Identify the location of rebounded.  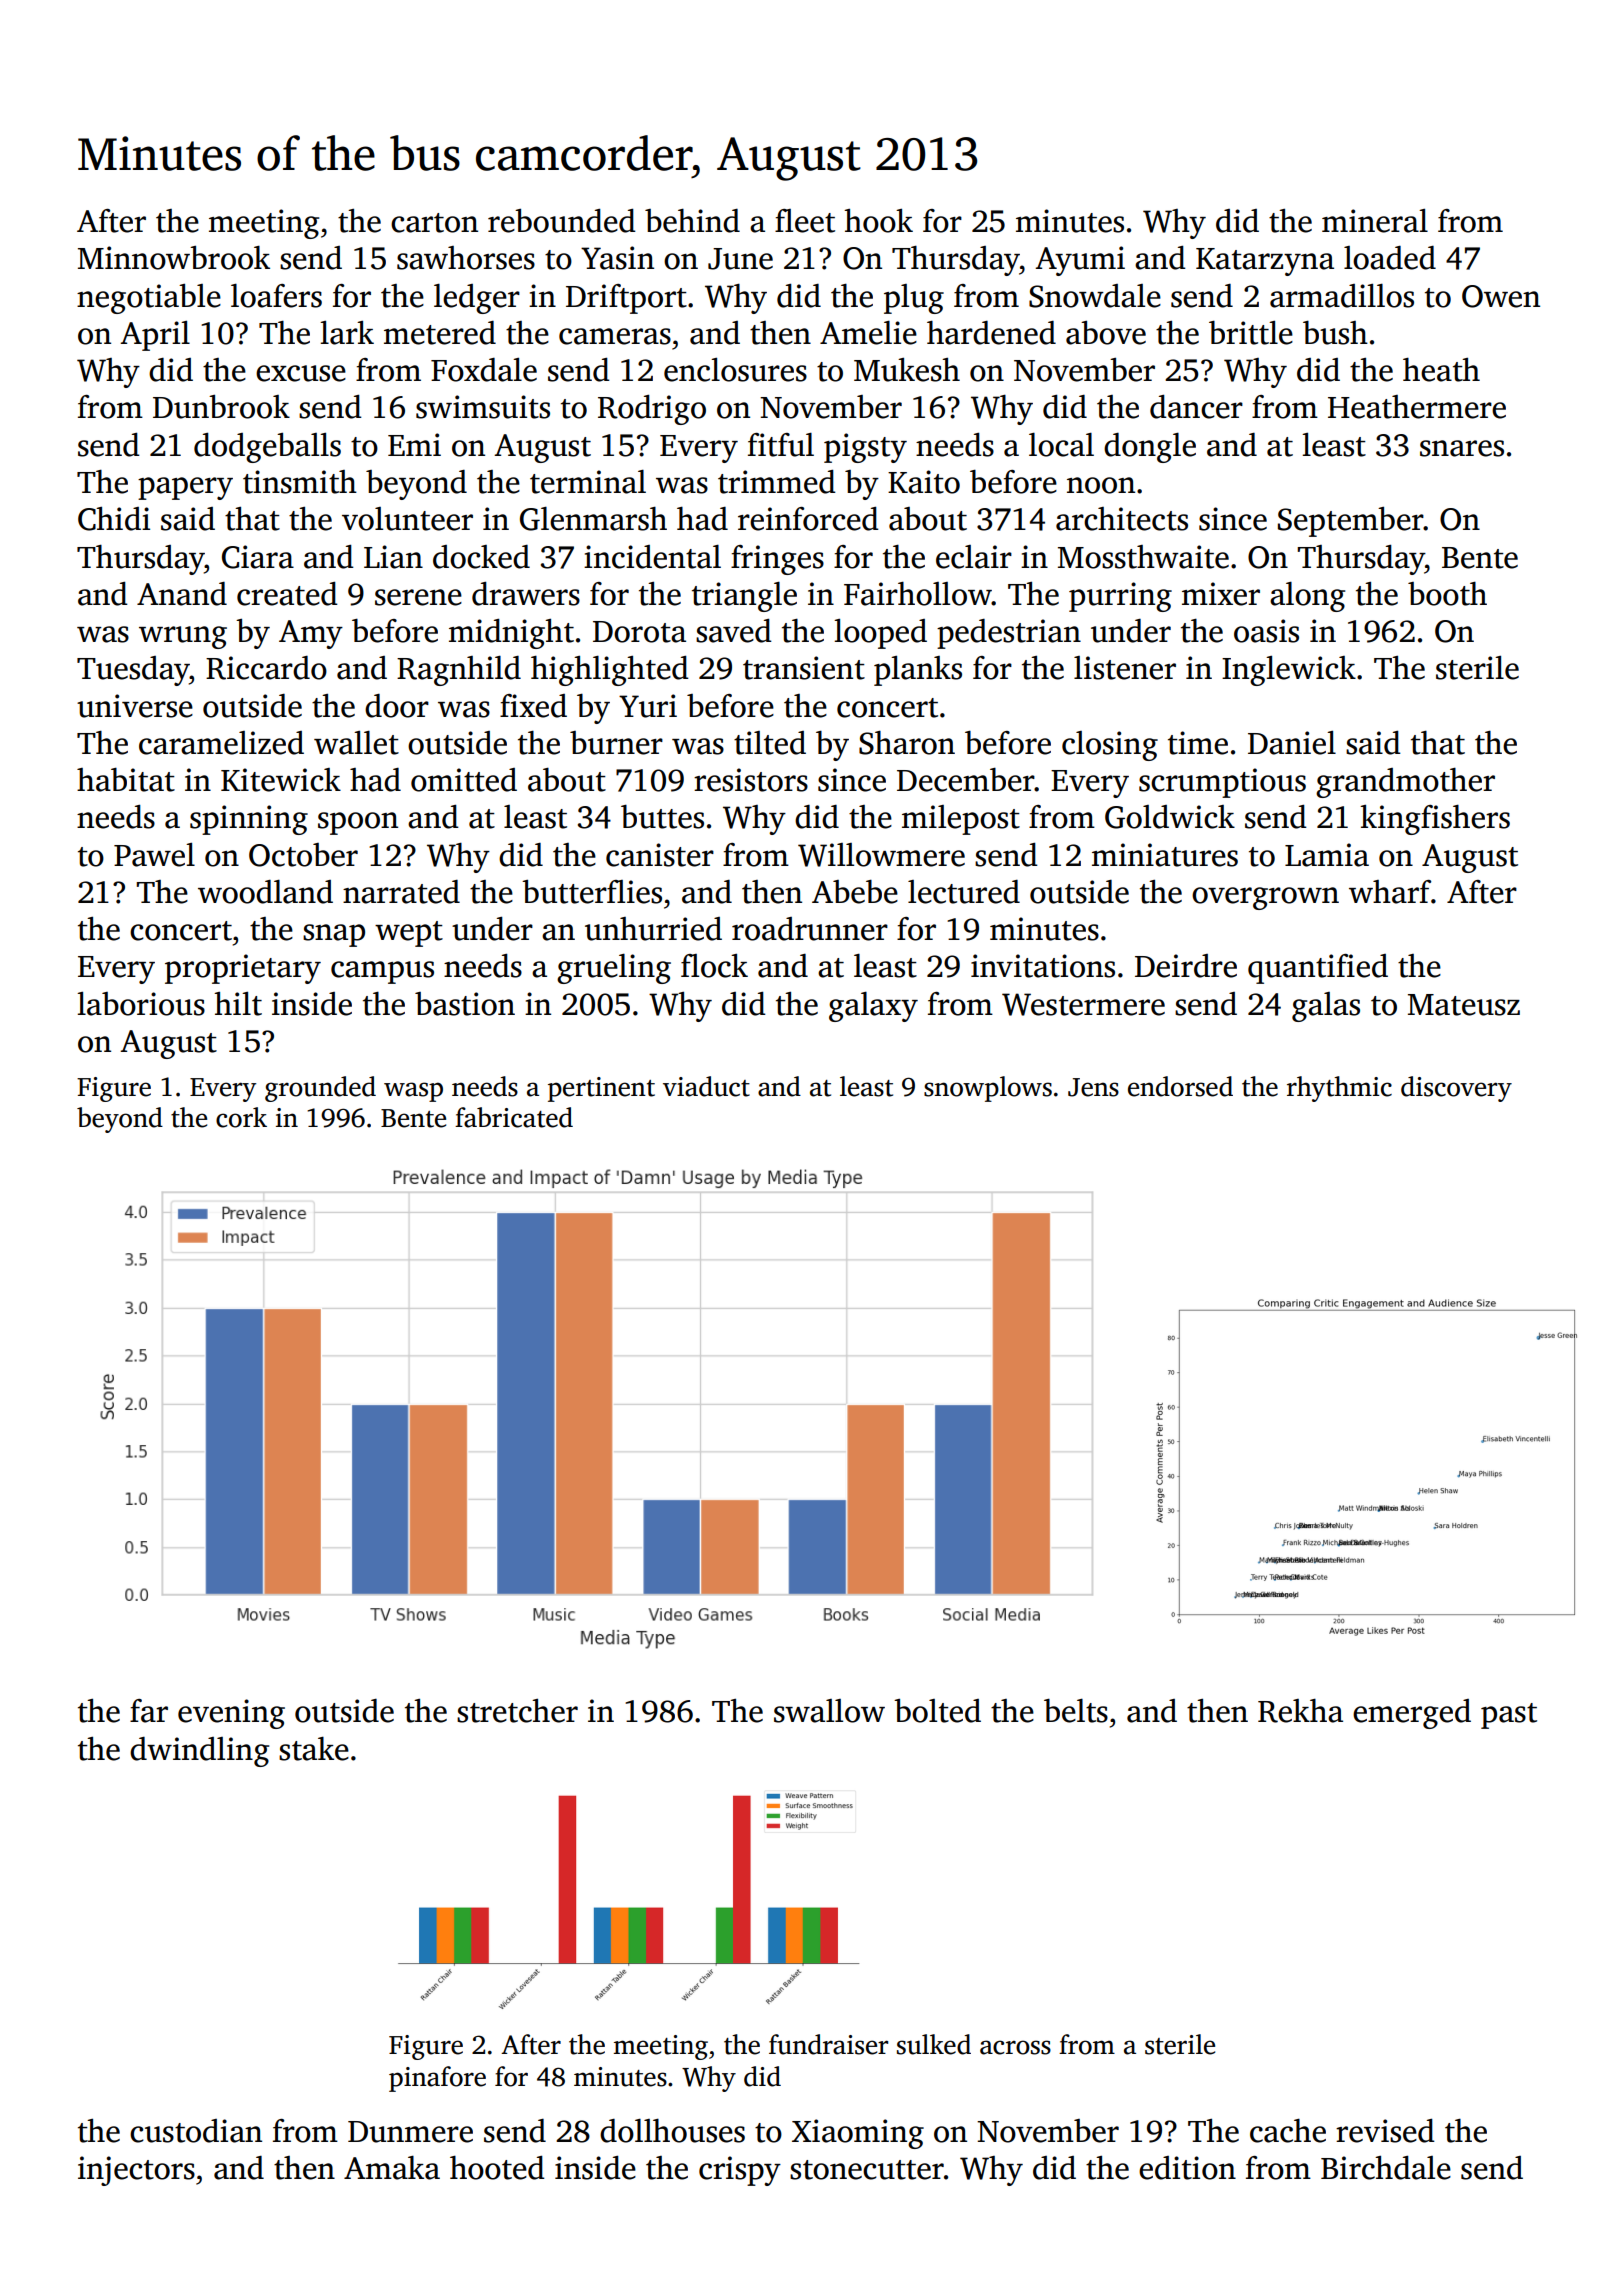
(562, 221).
